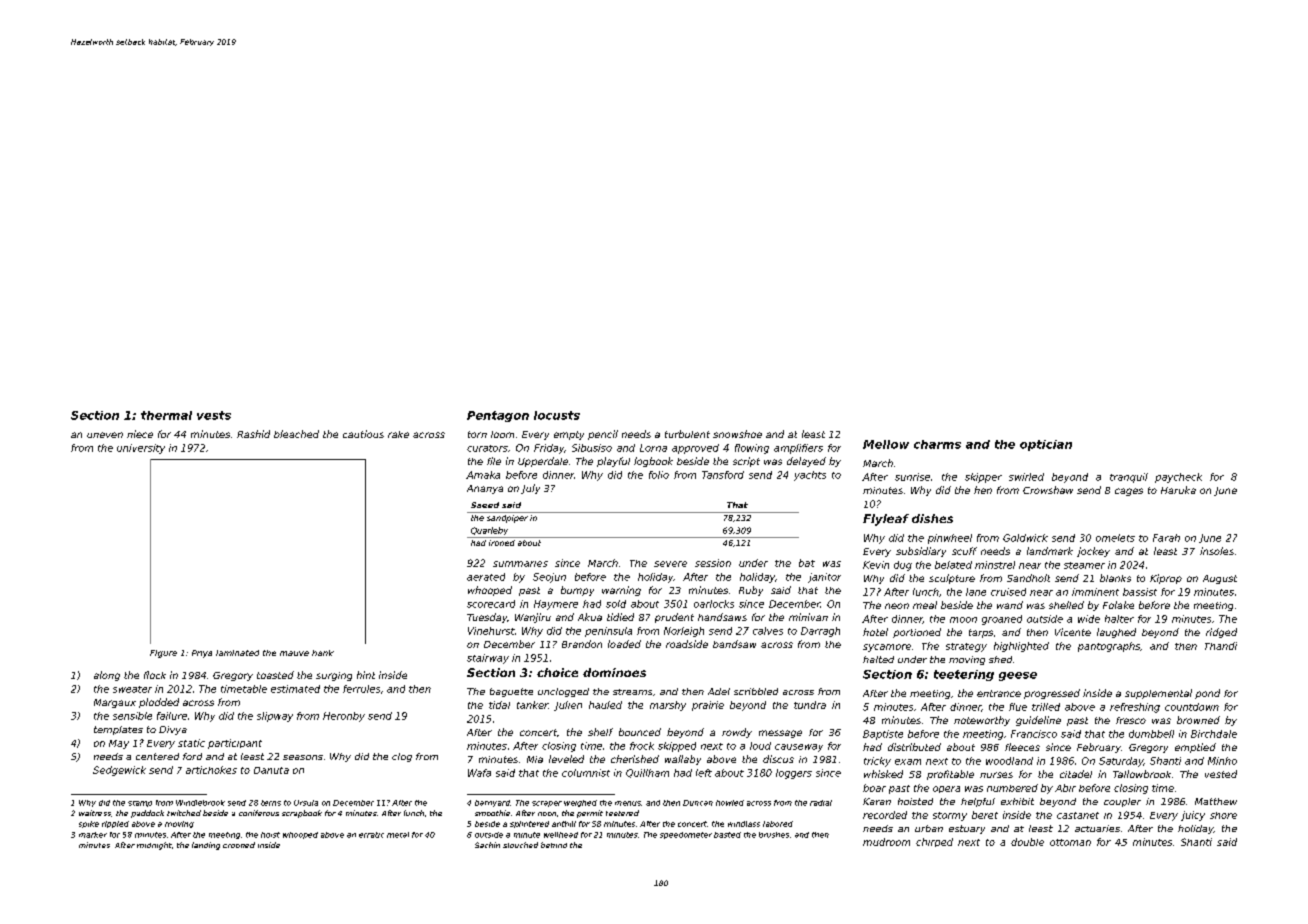 This image has width=1308, height=924. What do you see at coordinates (1115, 578) in the image?
I see `blanks` at bounding box center [1115, 578].
